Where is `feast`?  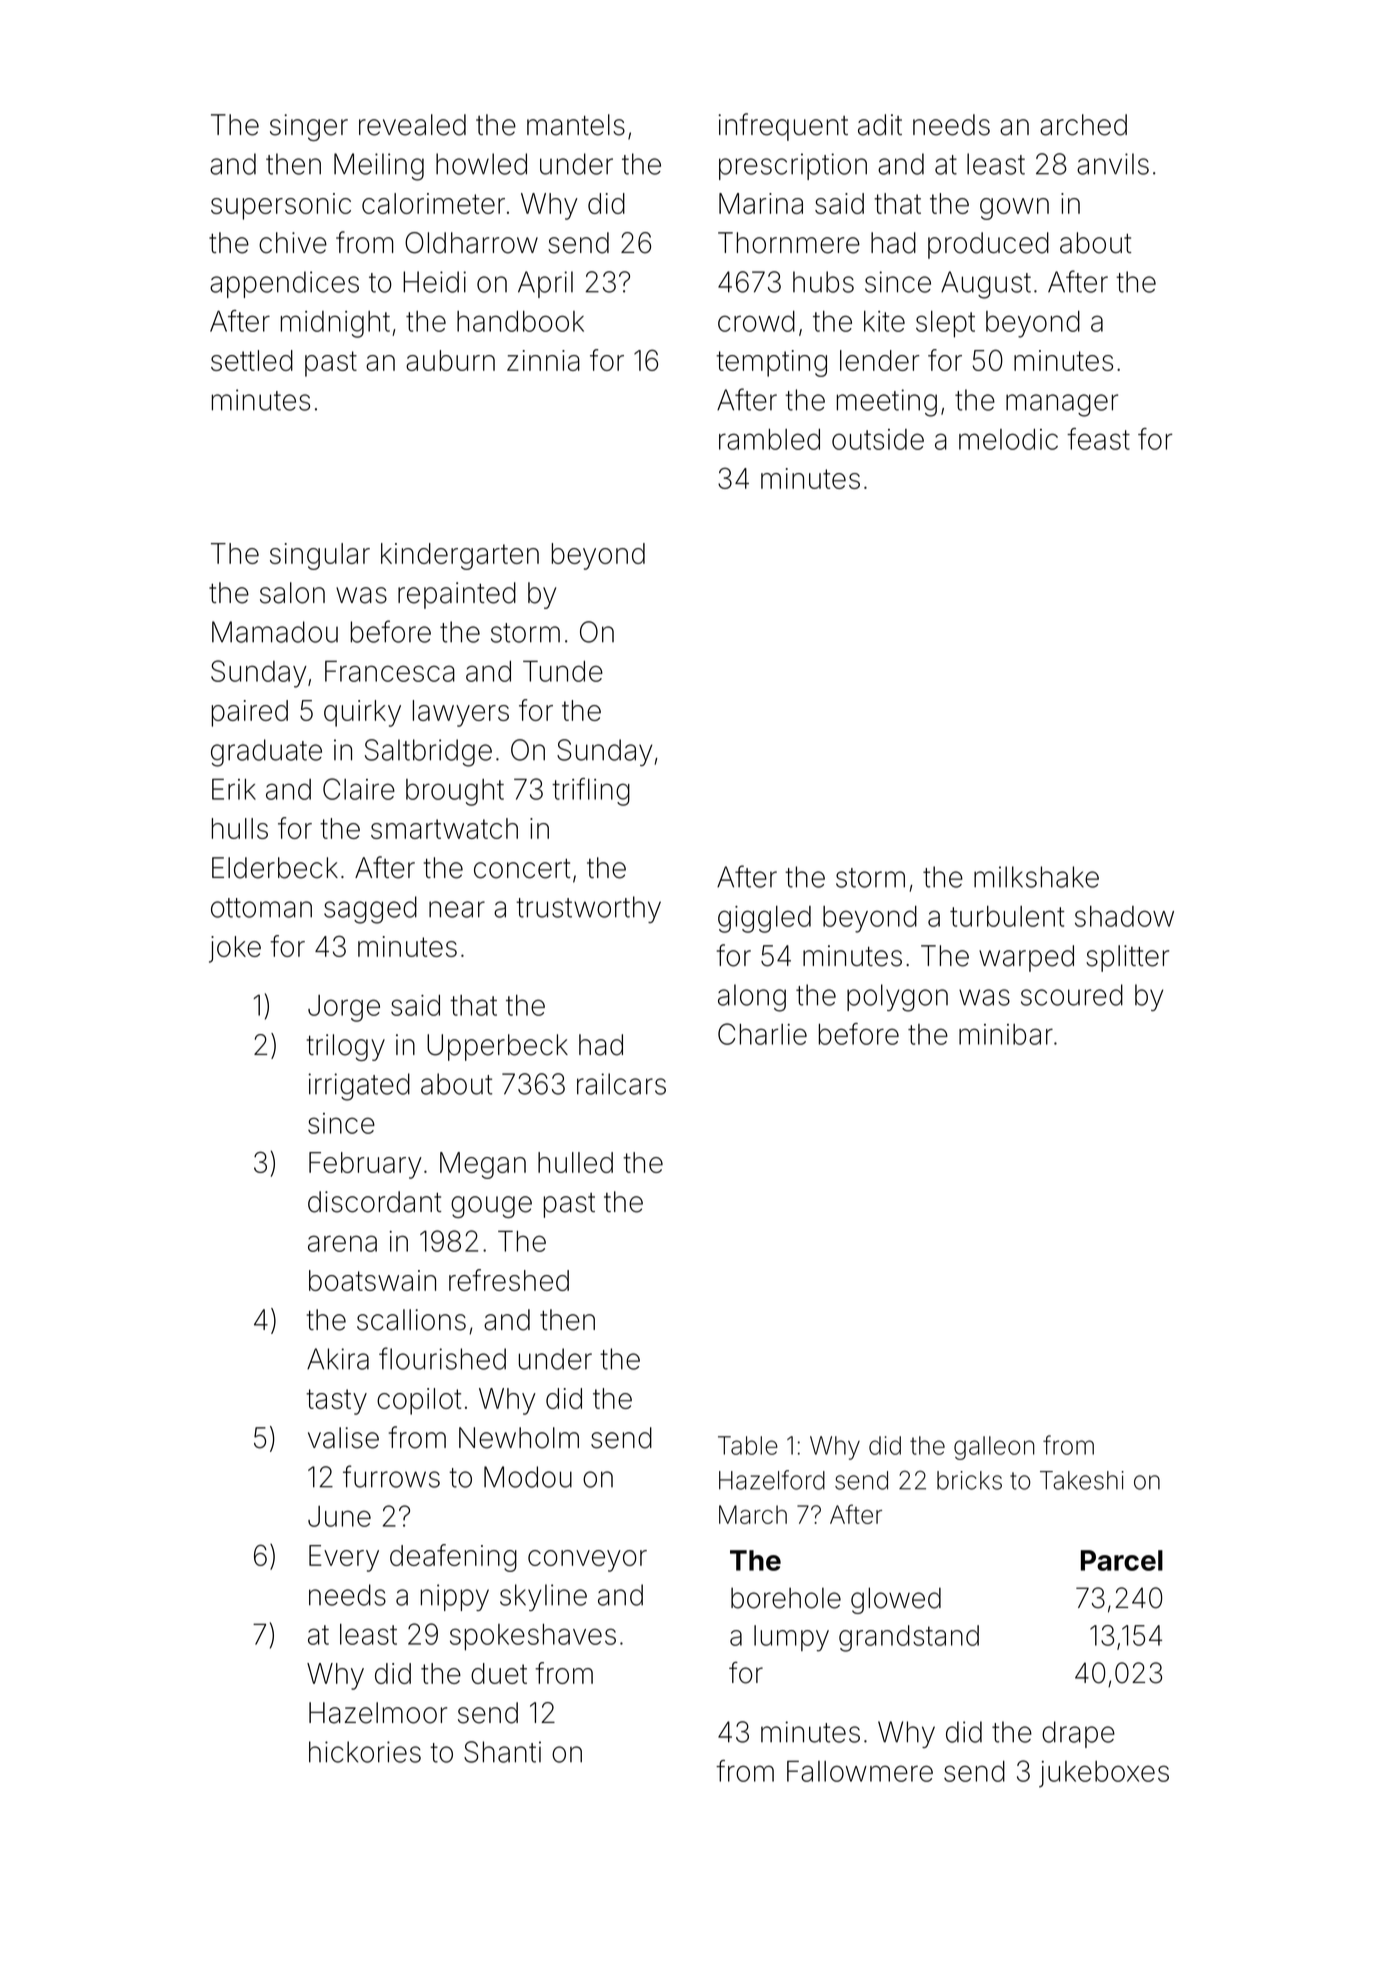
feast is located at coordinates (1098, 439).
